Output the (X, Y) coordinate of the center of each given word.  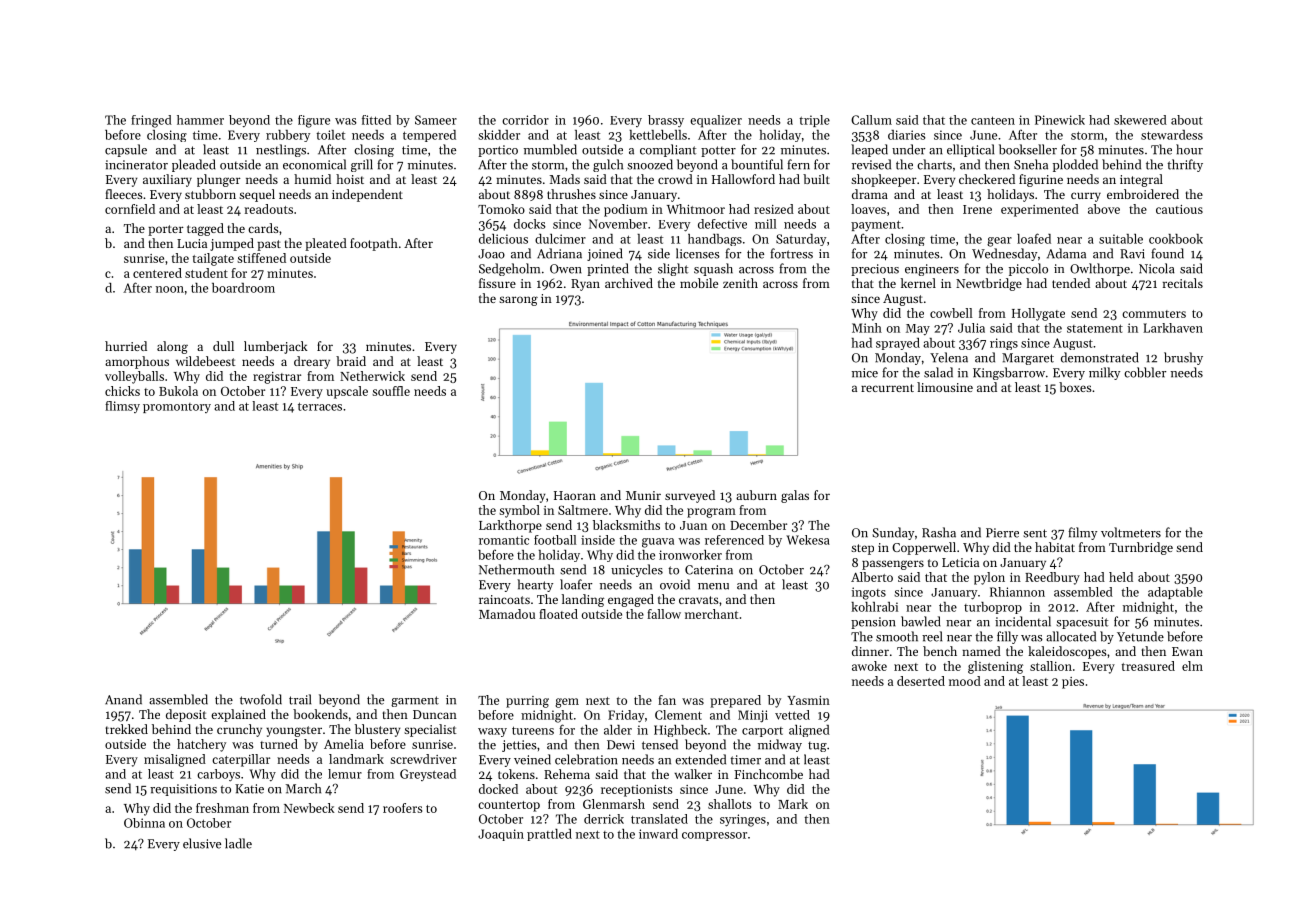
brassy (666, 121)
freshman (222, 808)
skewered (1140, 120)
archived (629, 283)
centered (157, 273)
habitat (1055, 547)
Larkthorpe (510, 526)
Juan (693, 525)
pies (1073, 683)
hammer (200, 120)
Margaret (1028, 359)
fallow (664, 614)
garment (415, 701)
